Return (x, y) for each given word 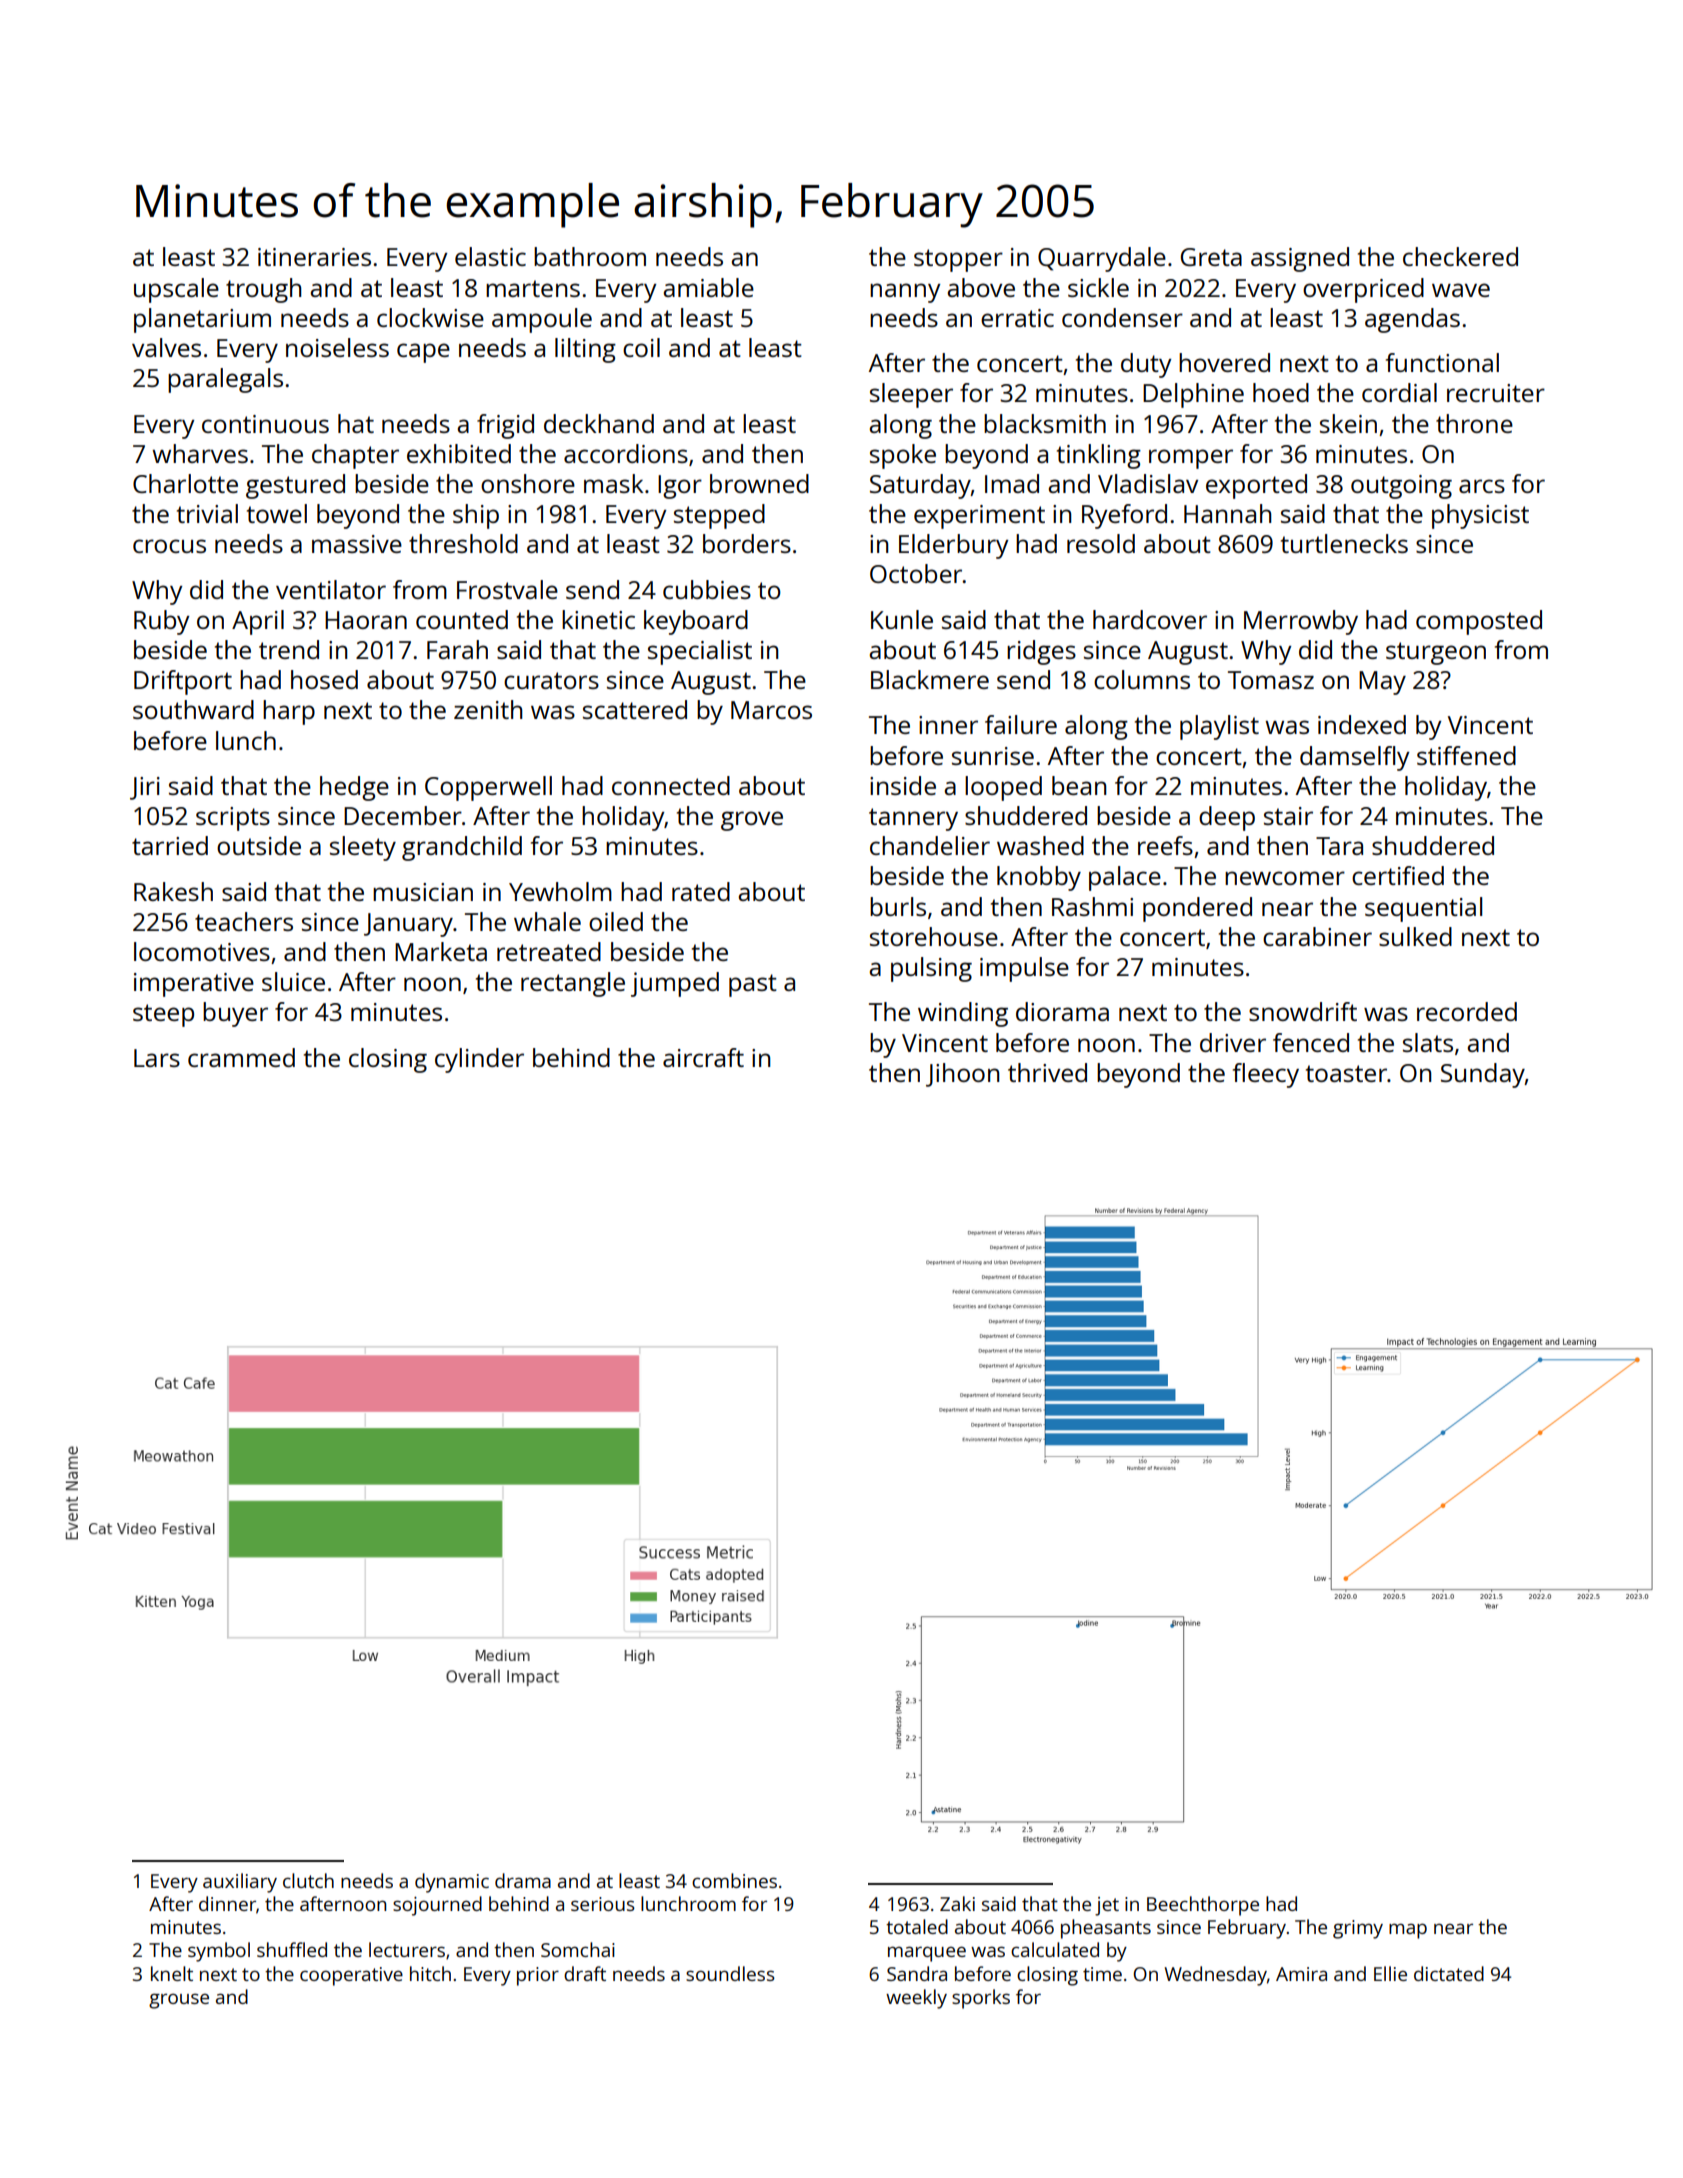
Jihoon (962, 1075)
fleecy (1266, 1075)
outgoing (1401, 487)
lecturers (407, 1949)
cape (423, 353)
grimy (1358, 1929)
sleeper (911, 395)
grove (752, 821)
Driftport (183, 682)
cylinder (479, 1060)
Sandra (917, 1973)
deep (1227, 818)
